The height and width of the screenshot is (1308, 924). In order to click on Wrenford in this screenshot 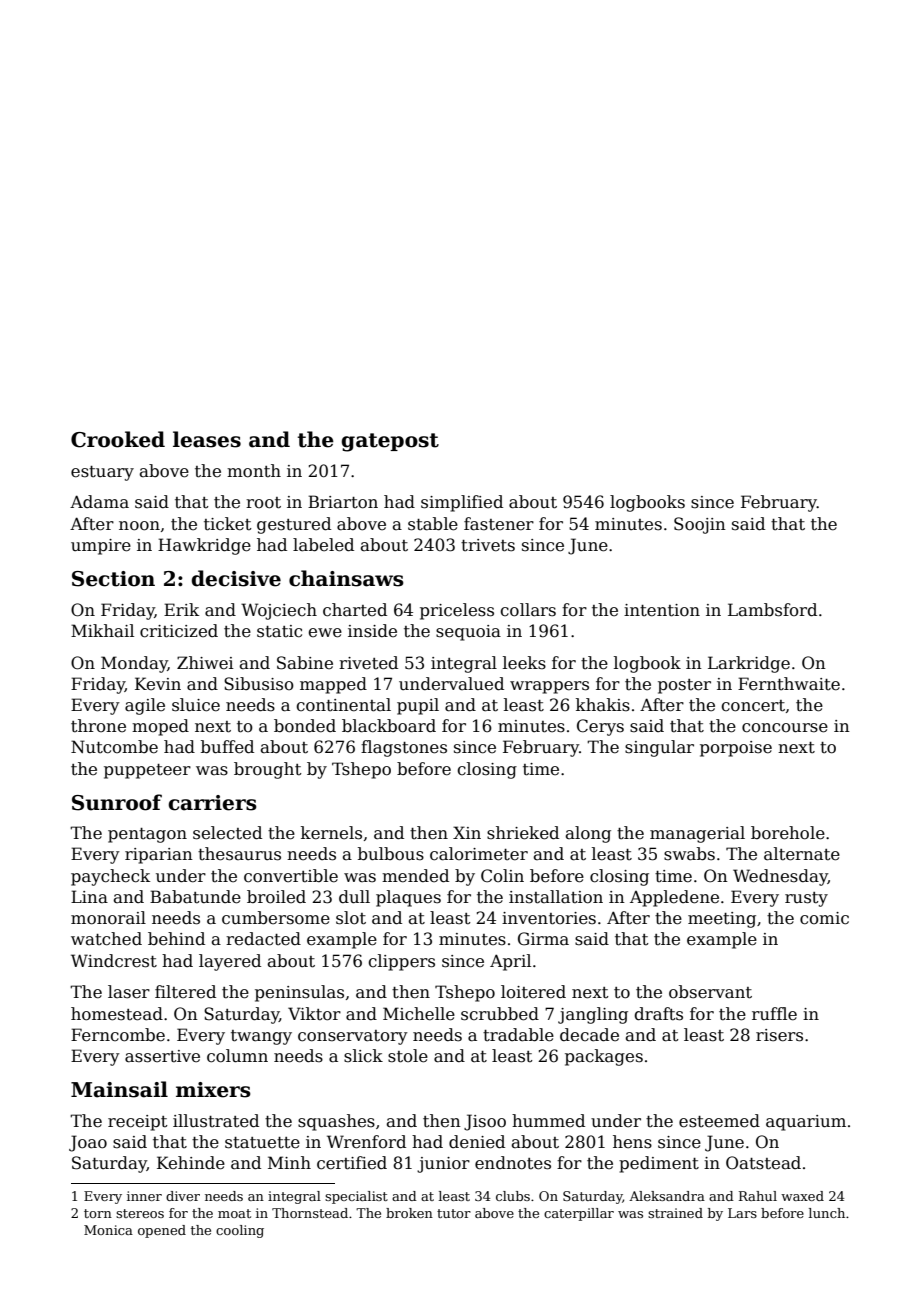, I will do `click(366, 1142)`.
